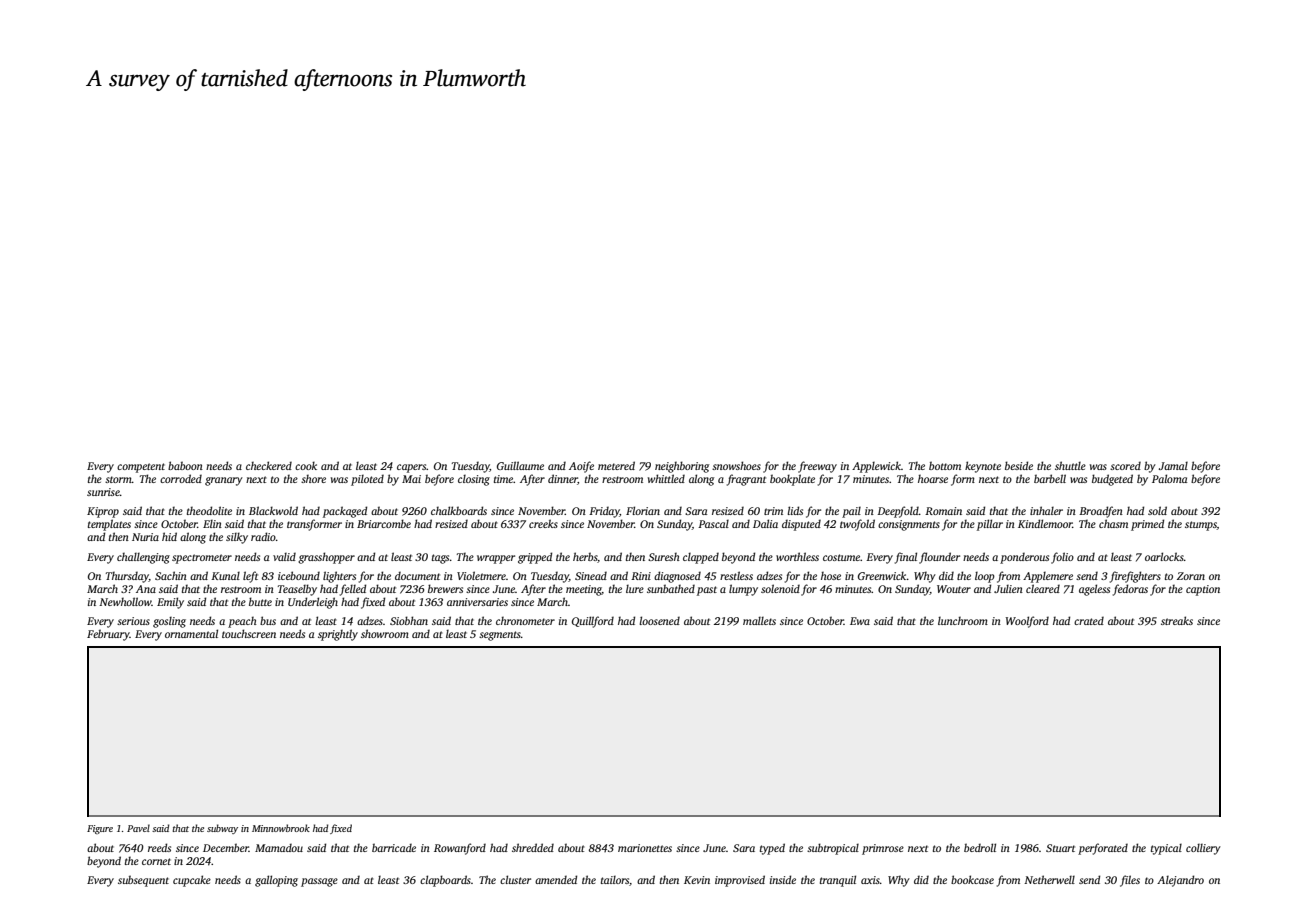  What do you see at coordinates (192, 881) in the screenshot?
I see `cupcake` at bounding box center [192, 881].
